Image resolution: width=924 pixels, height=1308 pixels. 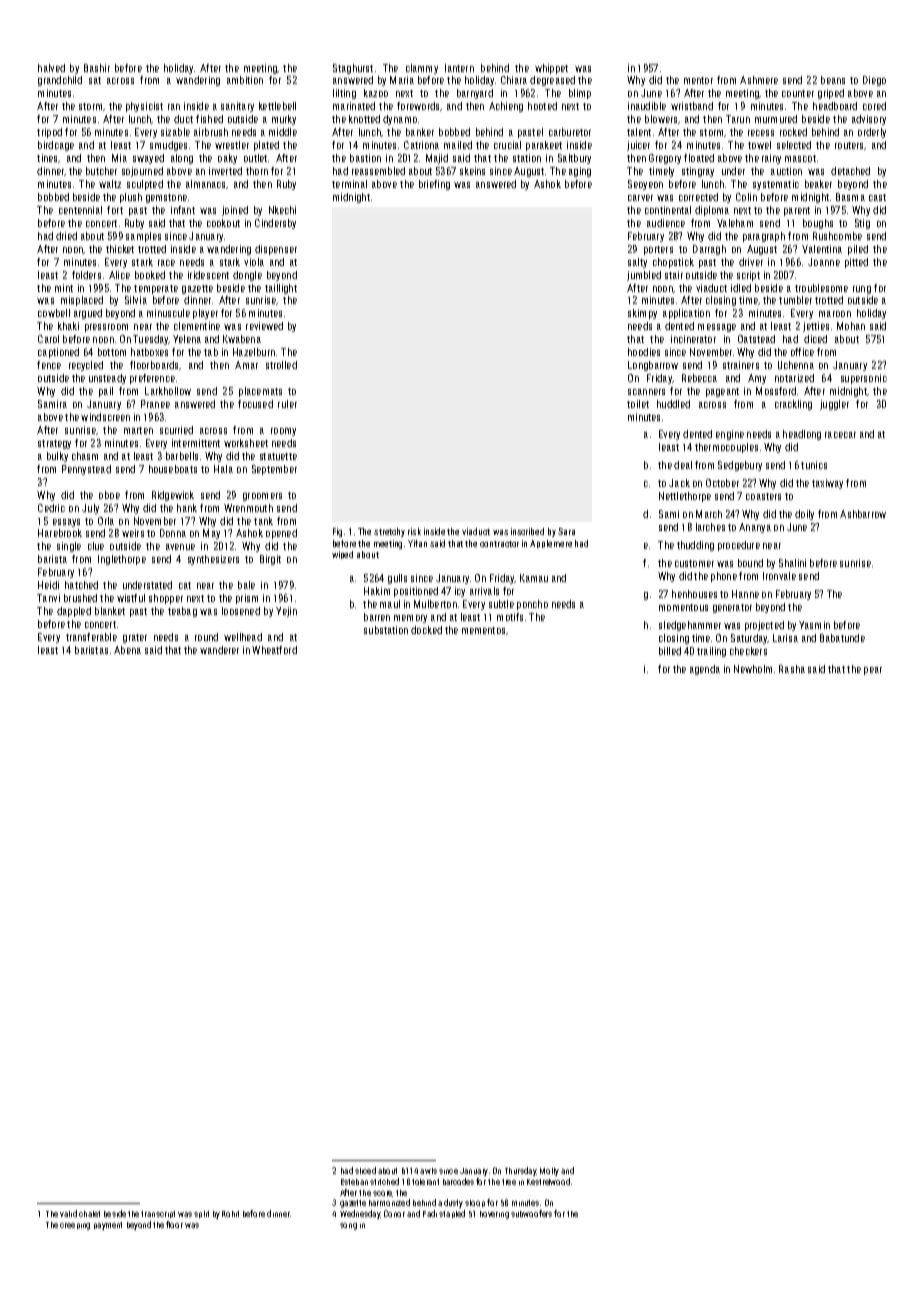 What do you see at coordinates (792, 669) in the document?
I see `Rasha` at bounding box center [792, 669].
